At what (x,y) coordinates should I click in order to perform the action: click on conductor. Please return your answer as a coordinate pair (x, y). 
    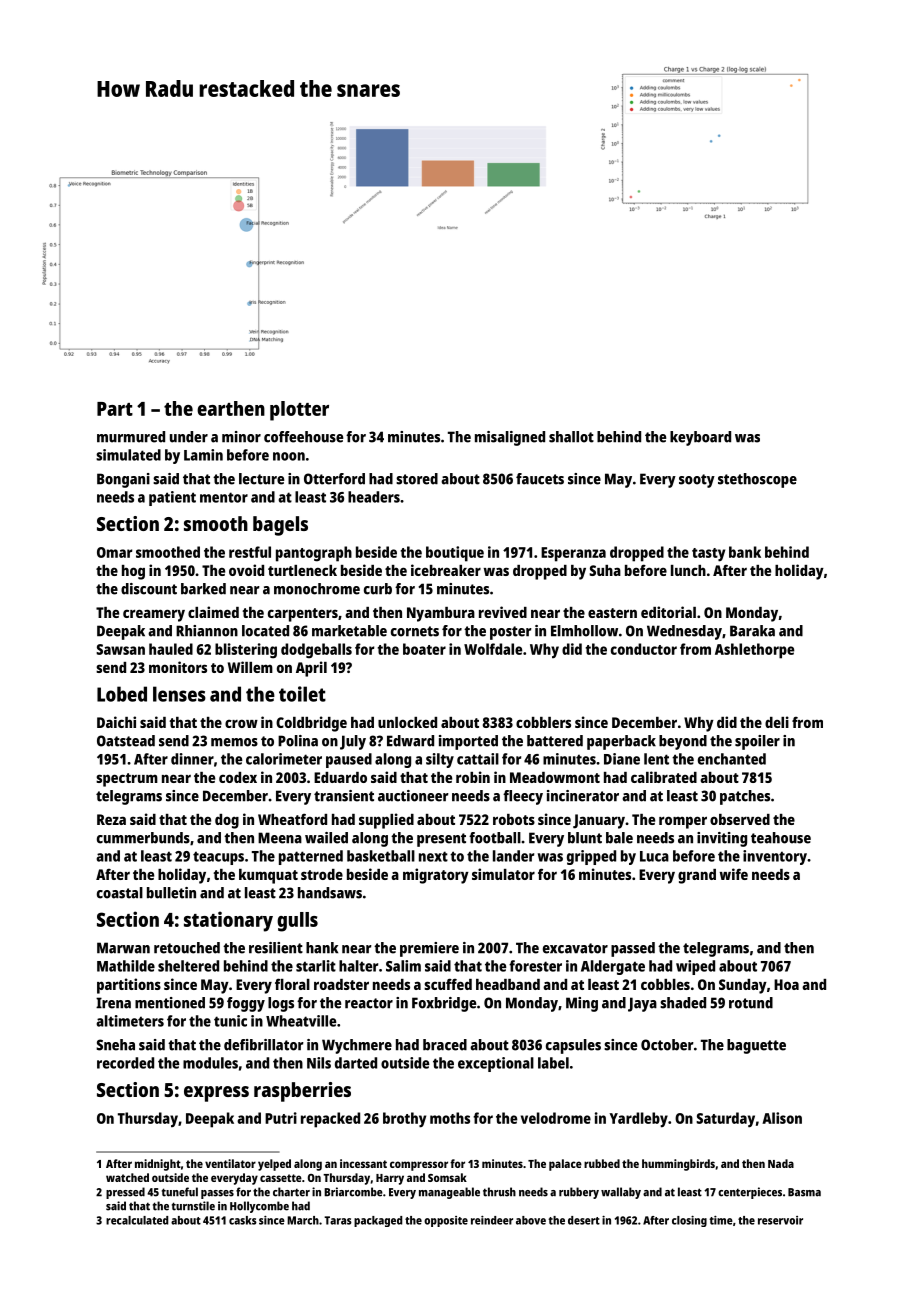
    Looking at the image, I should click on (644, 649).
